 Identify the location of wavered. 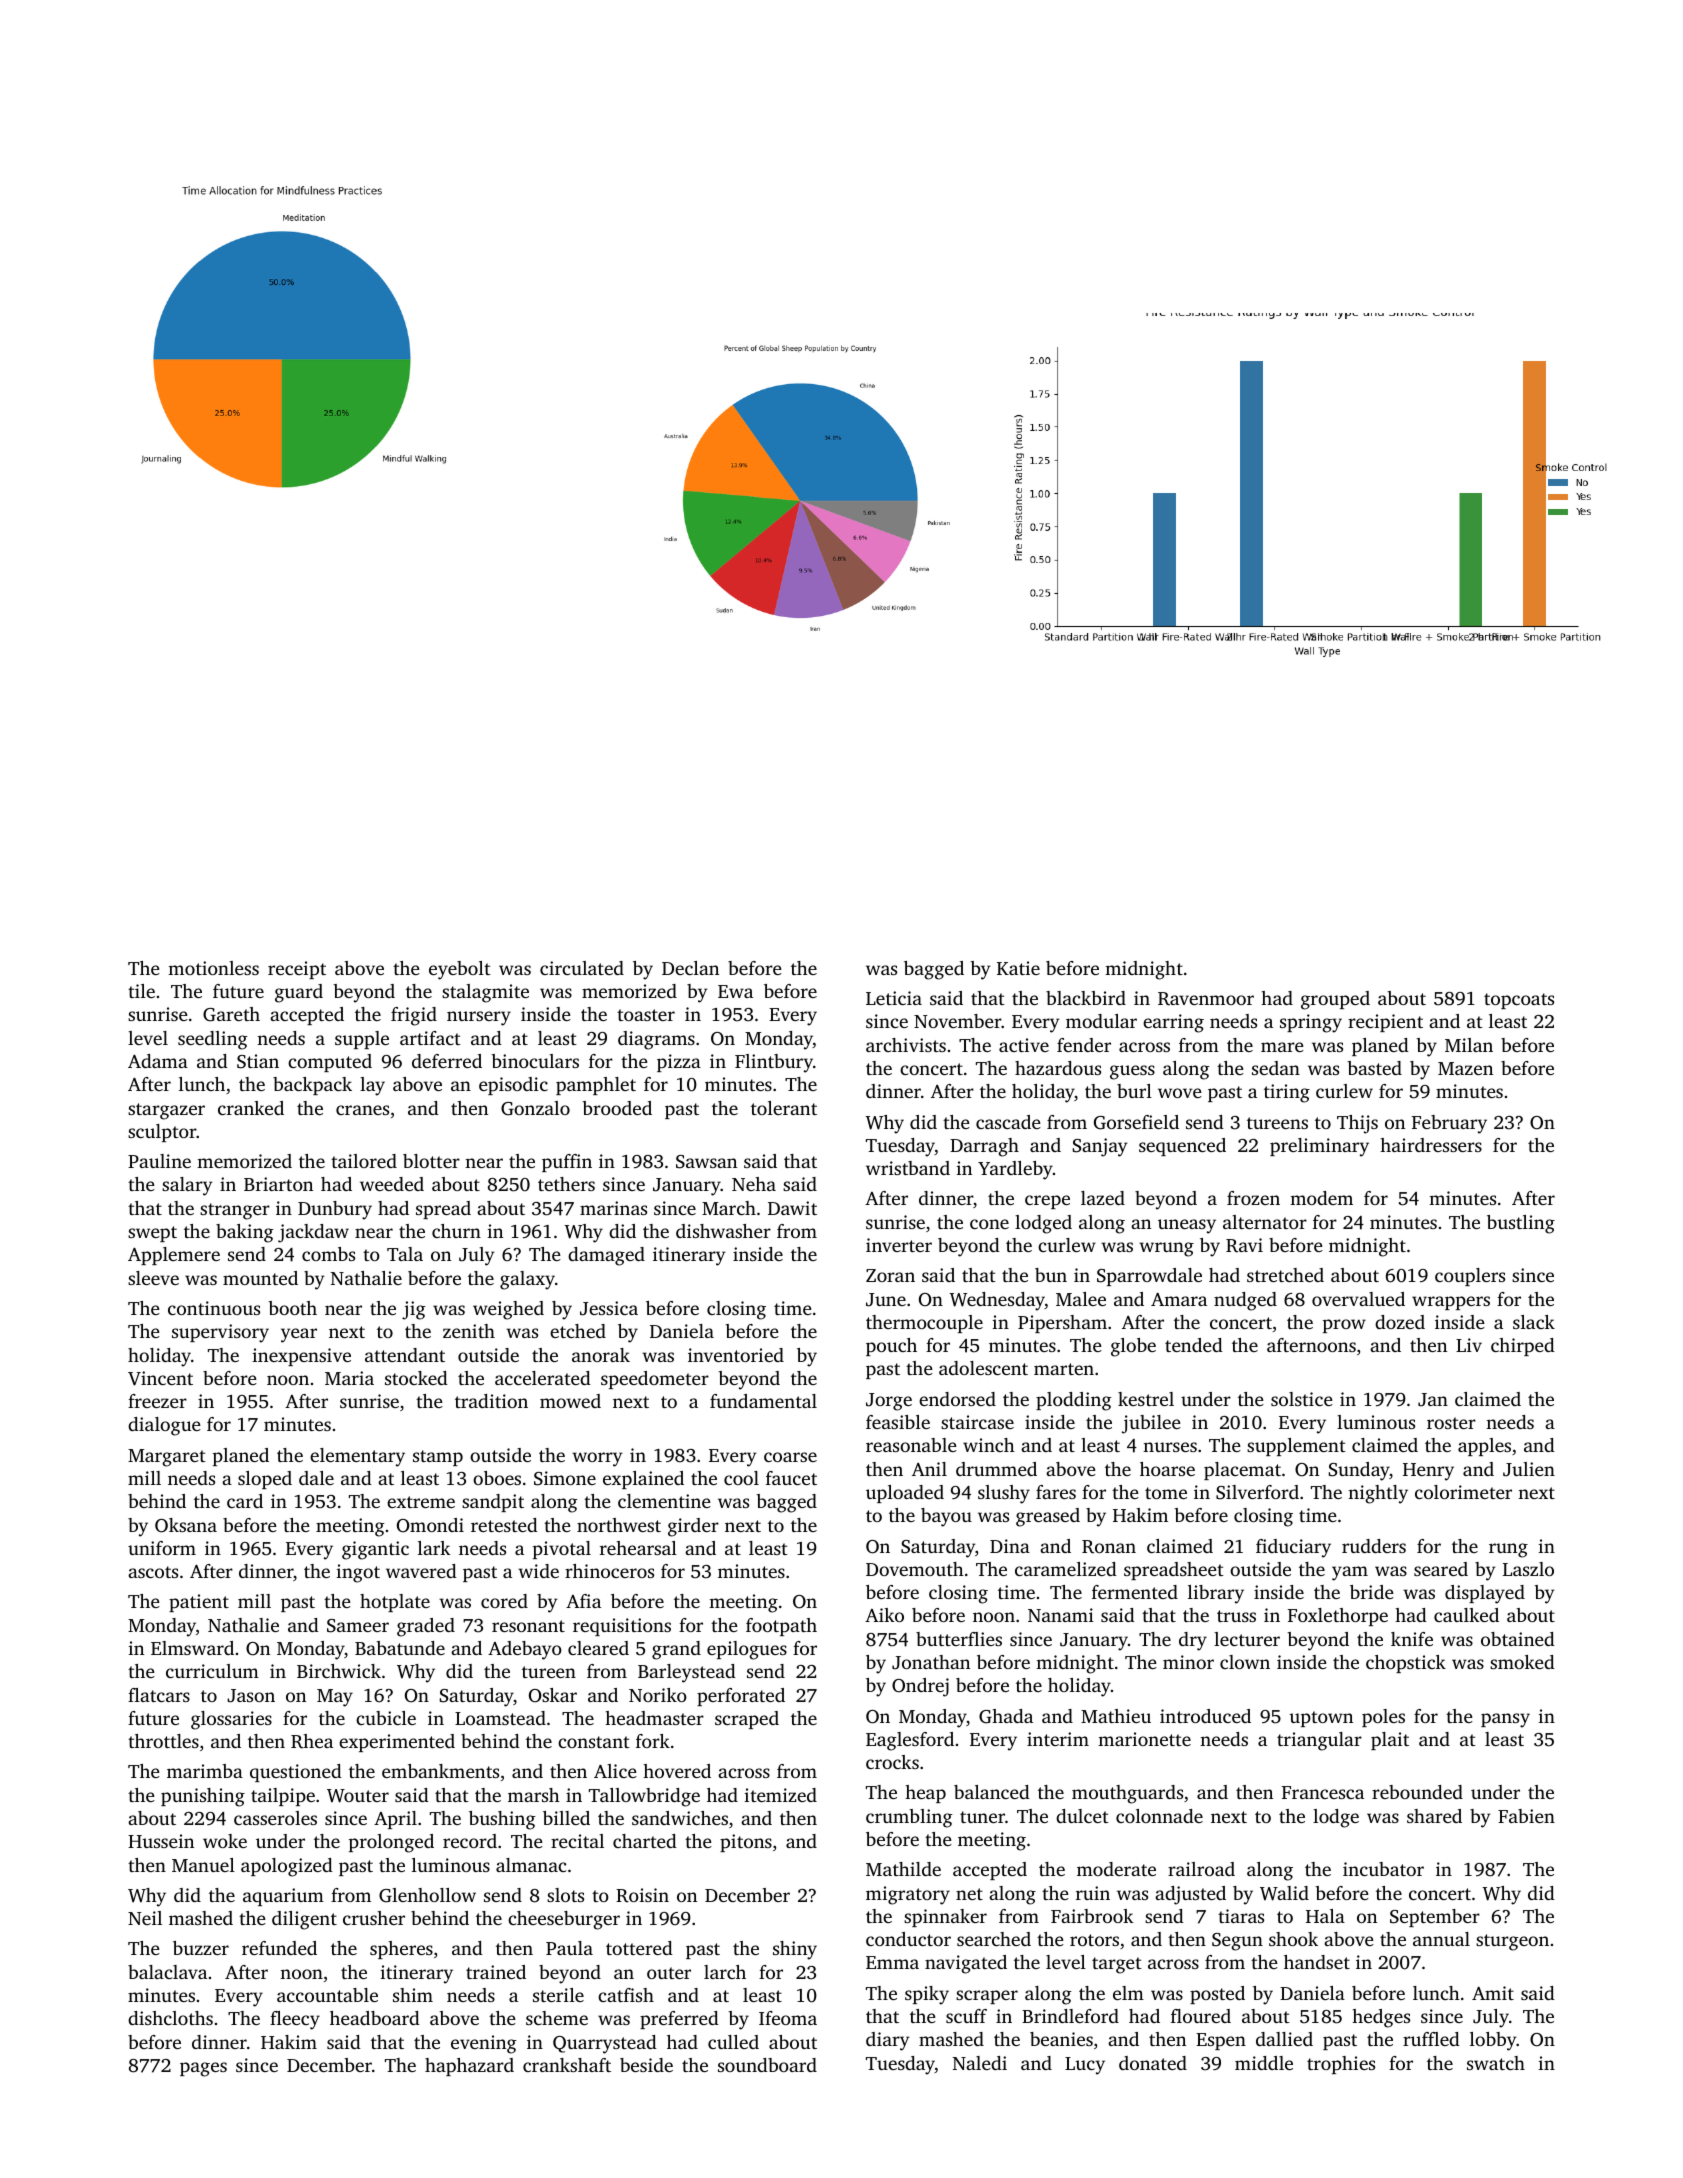
(421, 1571).
